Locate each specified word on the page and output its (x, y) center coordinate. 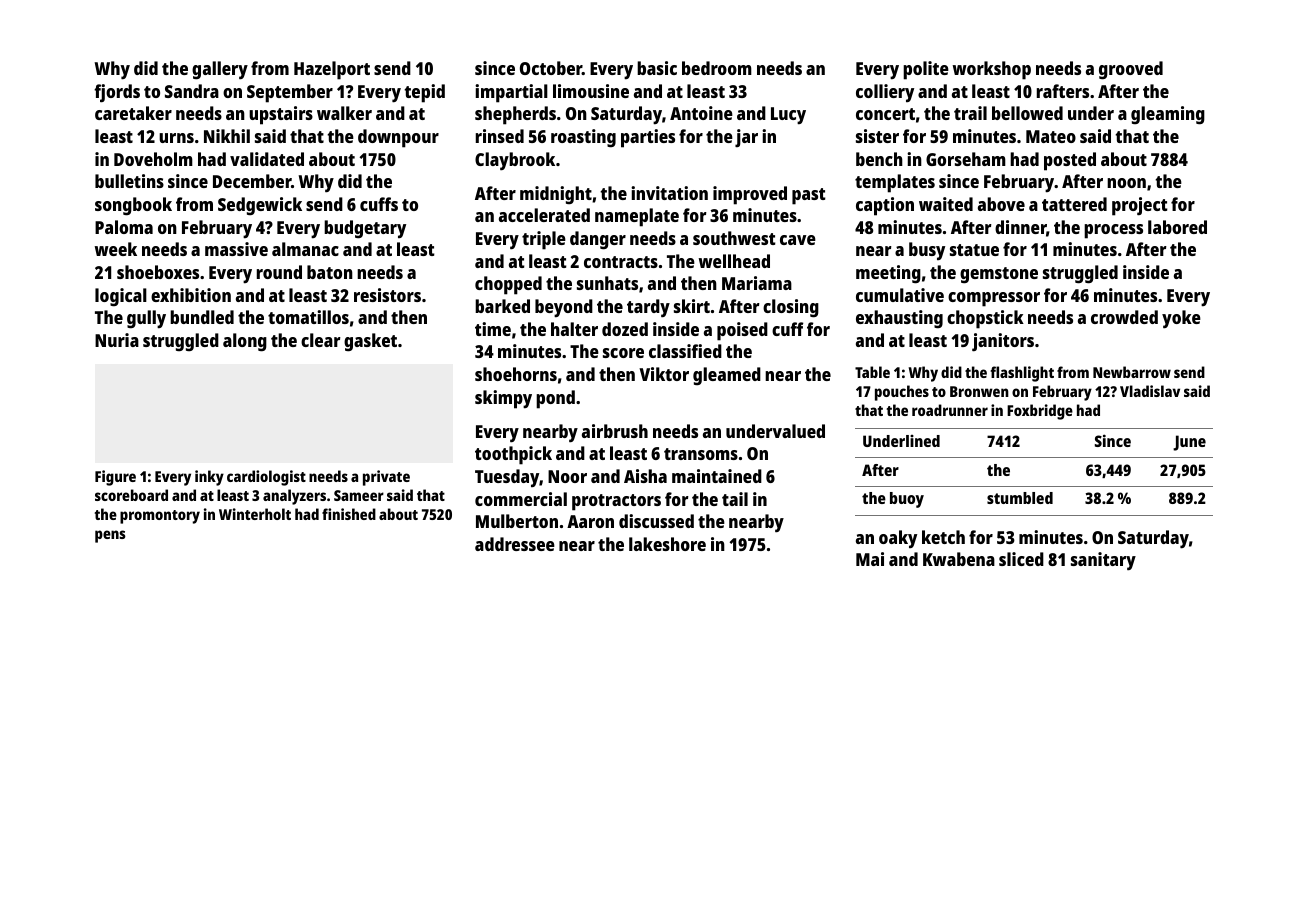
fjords (117, 93)
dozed (625, 329)
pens (110, 536)
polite (926, 70)
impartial (511, 93)
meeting (888, 274)
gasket (370, 342)
